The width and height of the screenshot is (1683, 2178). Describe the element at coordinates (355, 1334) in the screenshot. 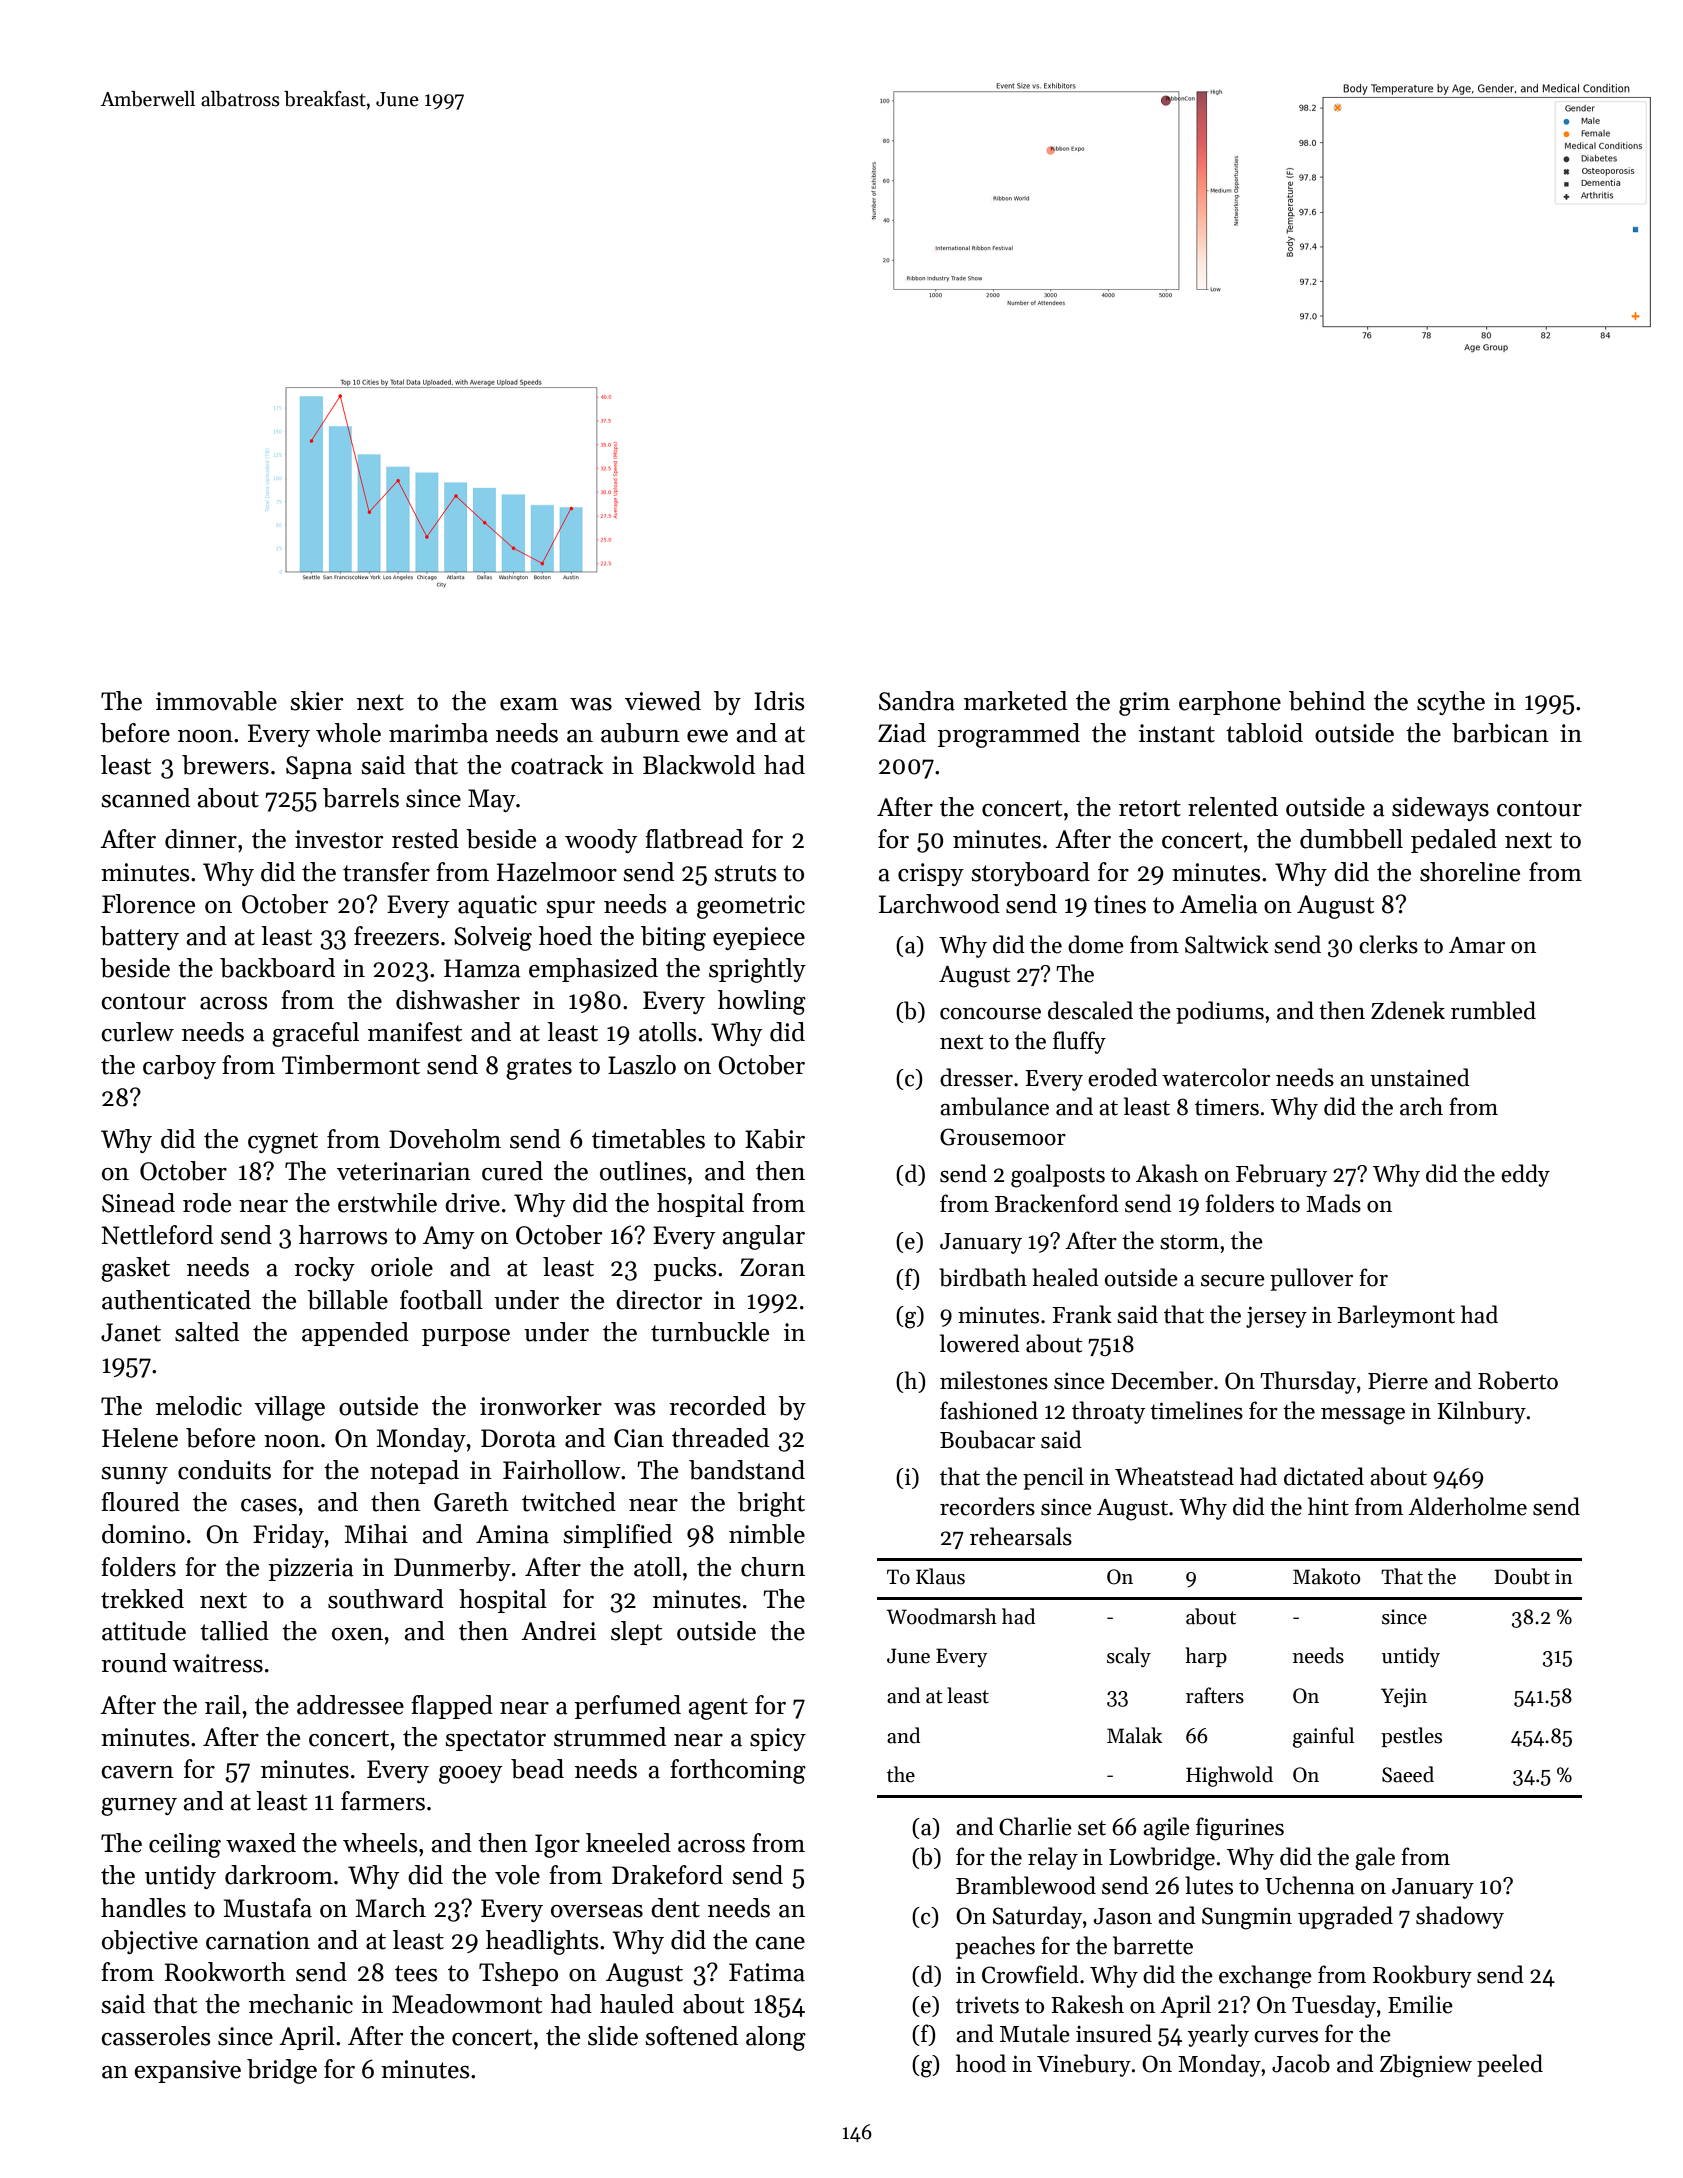

I see `appended` at that location.
